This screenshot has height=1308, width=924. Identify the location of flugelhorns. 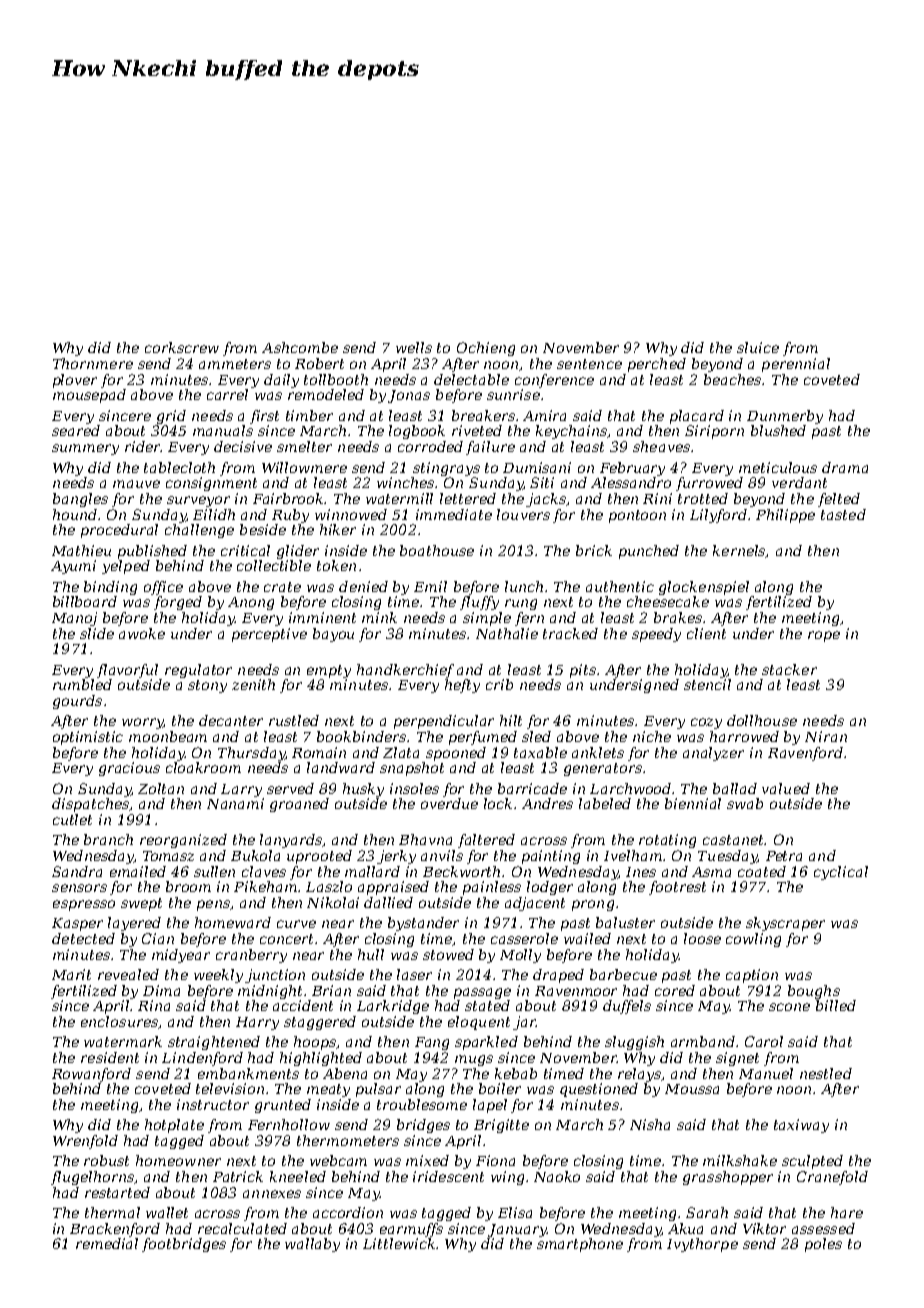
(93, 1178).
